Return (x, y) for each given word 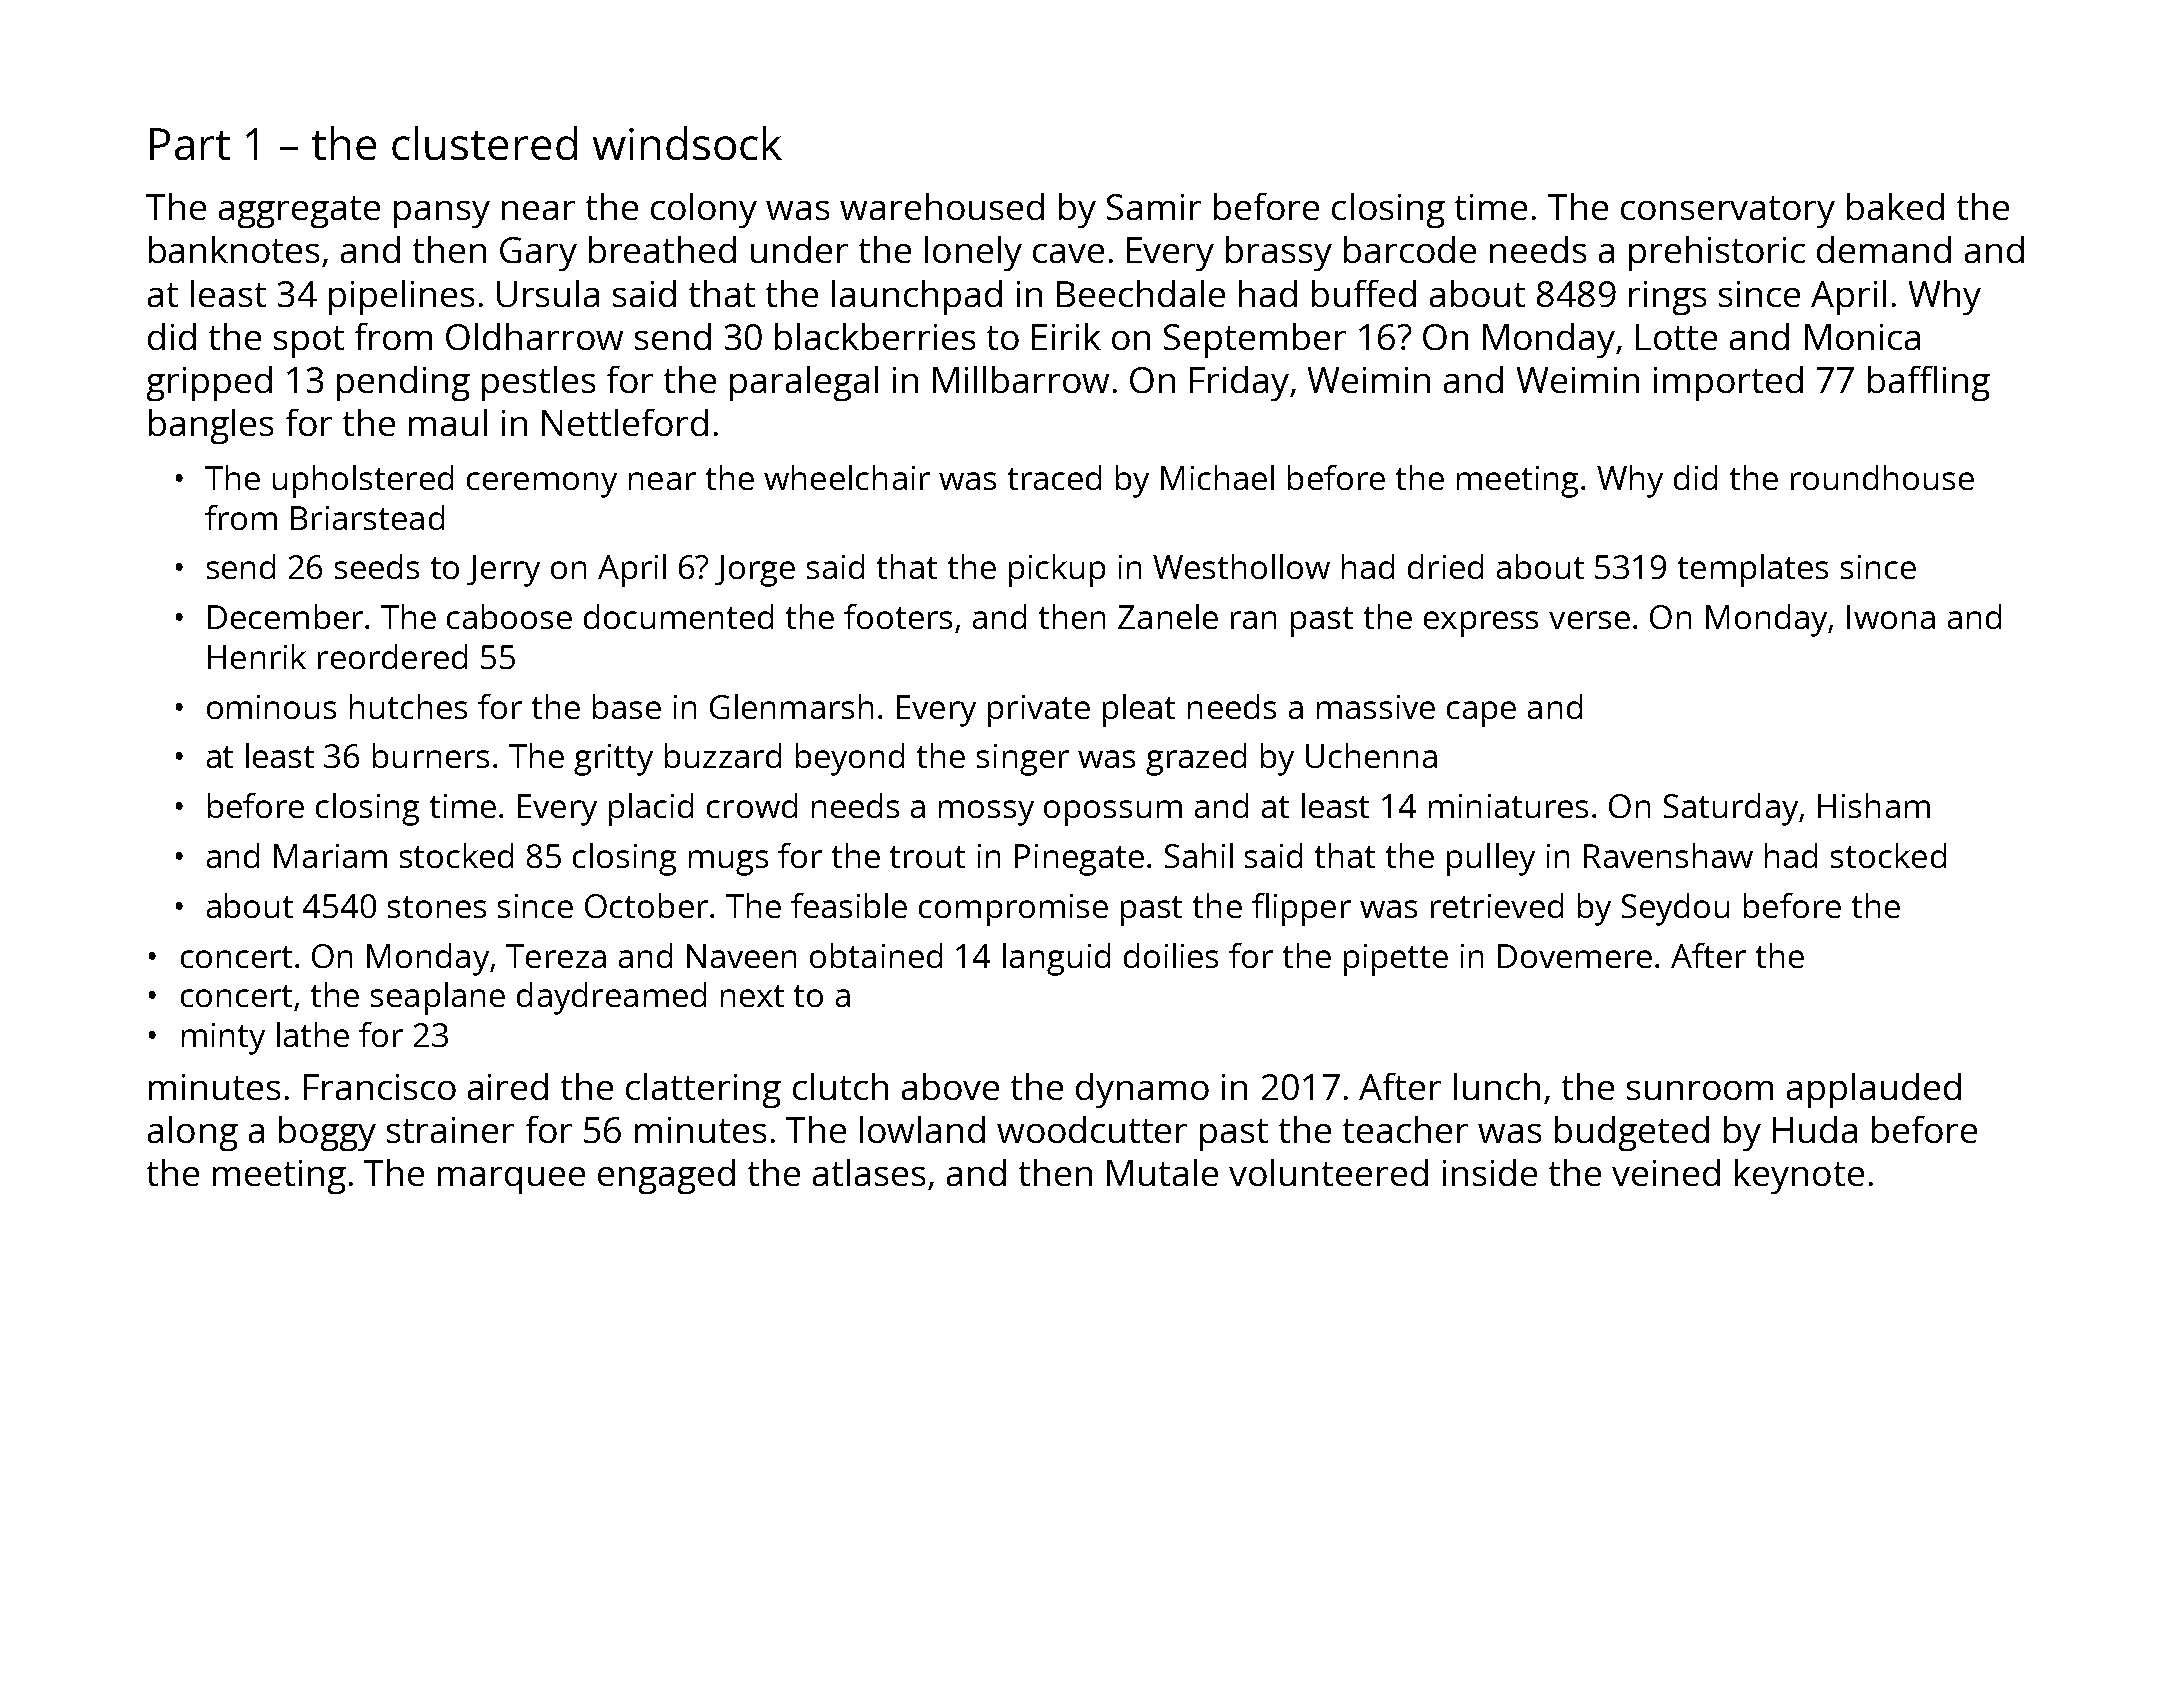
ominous (271, 707)
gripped (209, 383)
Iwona (1891, 617)
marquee (511, 1180)
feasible (849, 905)
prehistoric (1717, 253)
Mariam (330, 856)
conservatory (1728, 212)
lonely (973, 253)
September (1255, 340)
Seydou (1675, 909)
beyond (850, 759)
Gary (538, 254)
